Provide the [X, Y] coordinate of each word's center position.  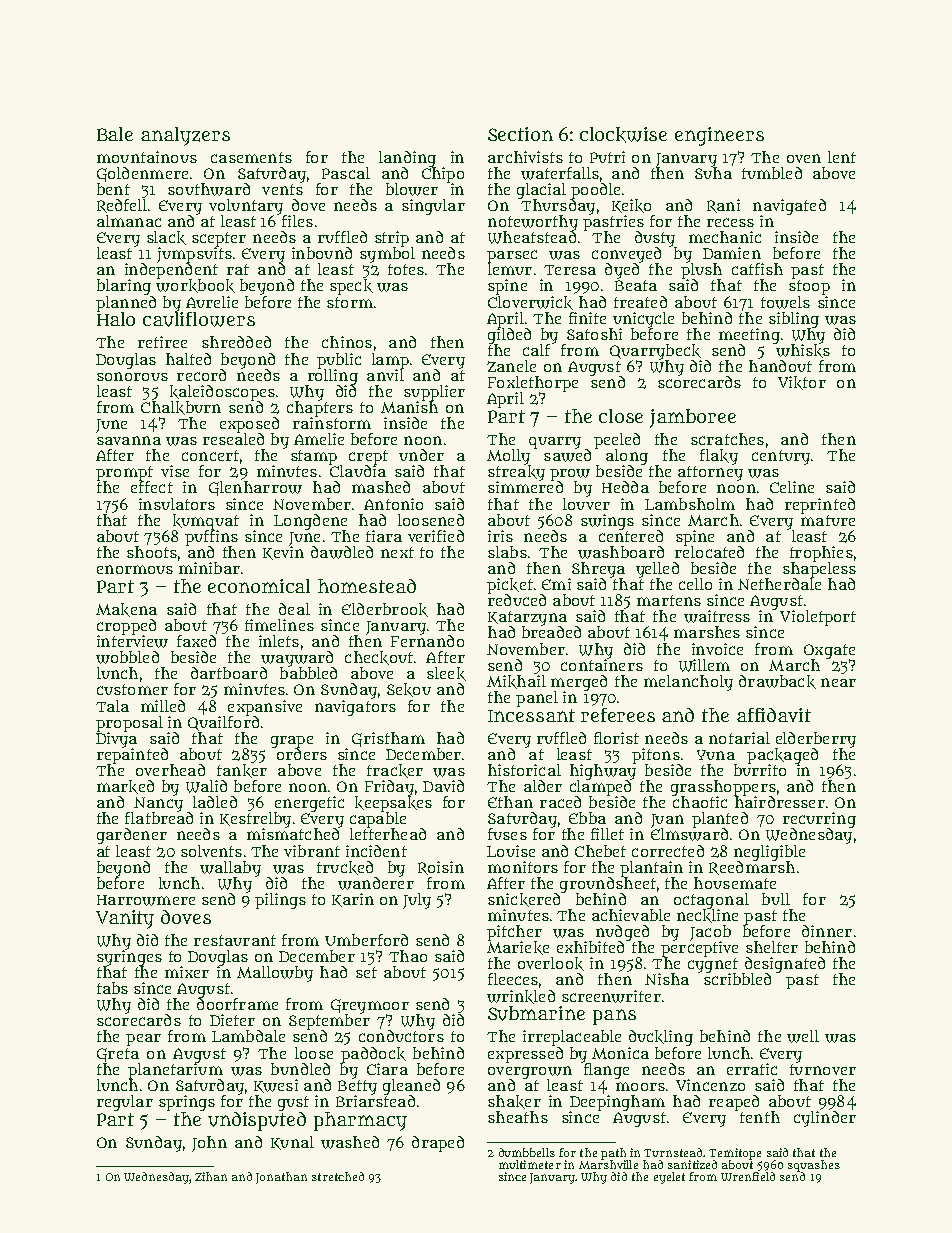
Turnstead [673, 1152]
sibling [794, 320]
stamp [314, 457]
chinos [347, 342]
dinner [827, 931]
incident [376, 851]
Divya [116, 740]
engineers [719, 136]
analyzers [185, 136]
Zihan [211, 1176]
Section [520, 134]
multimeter [530, 1164]
